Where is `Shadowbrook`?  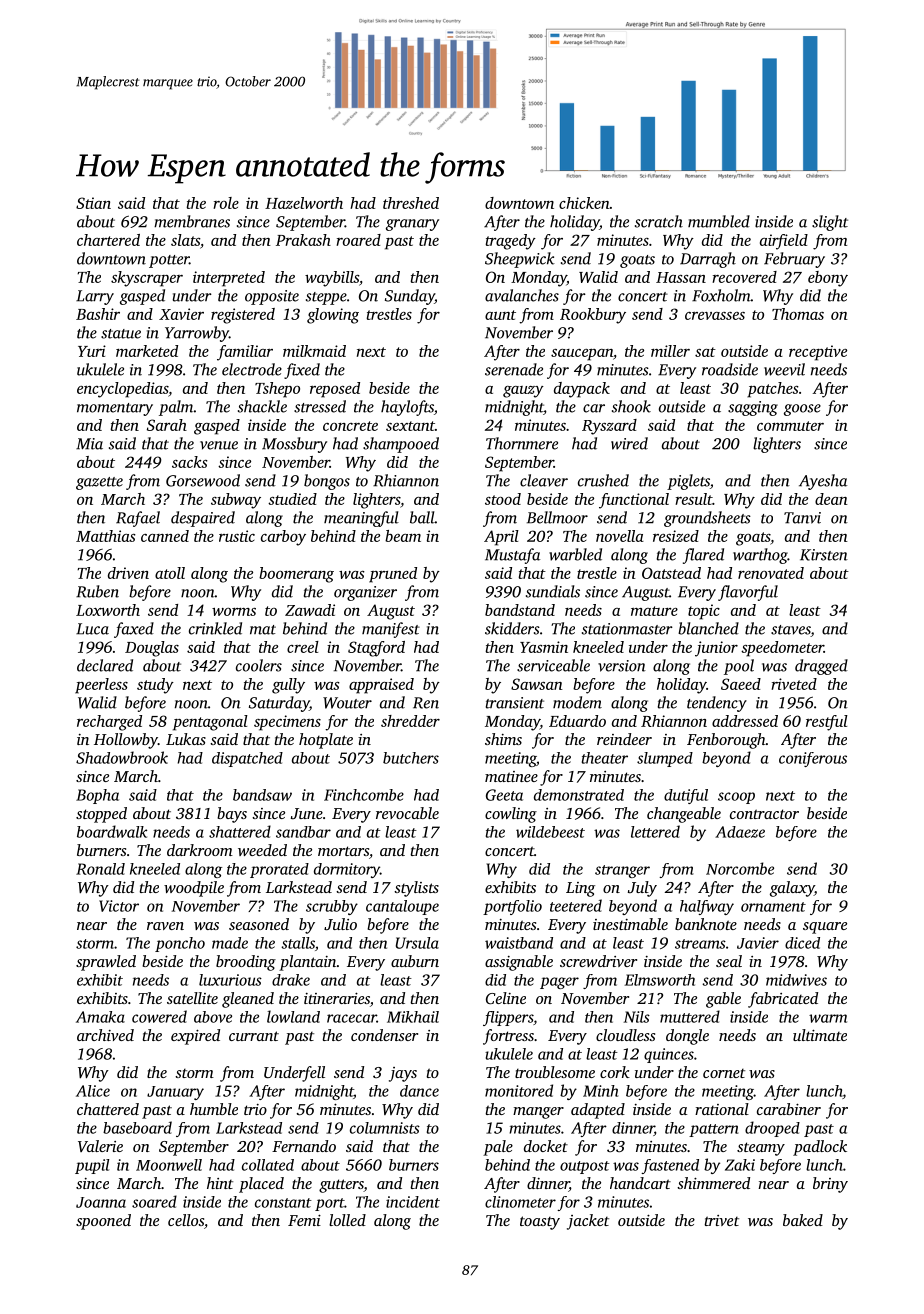
Shadowbrook is located at coordinates (122, 757).
